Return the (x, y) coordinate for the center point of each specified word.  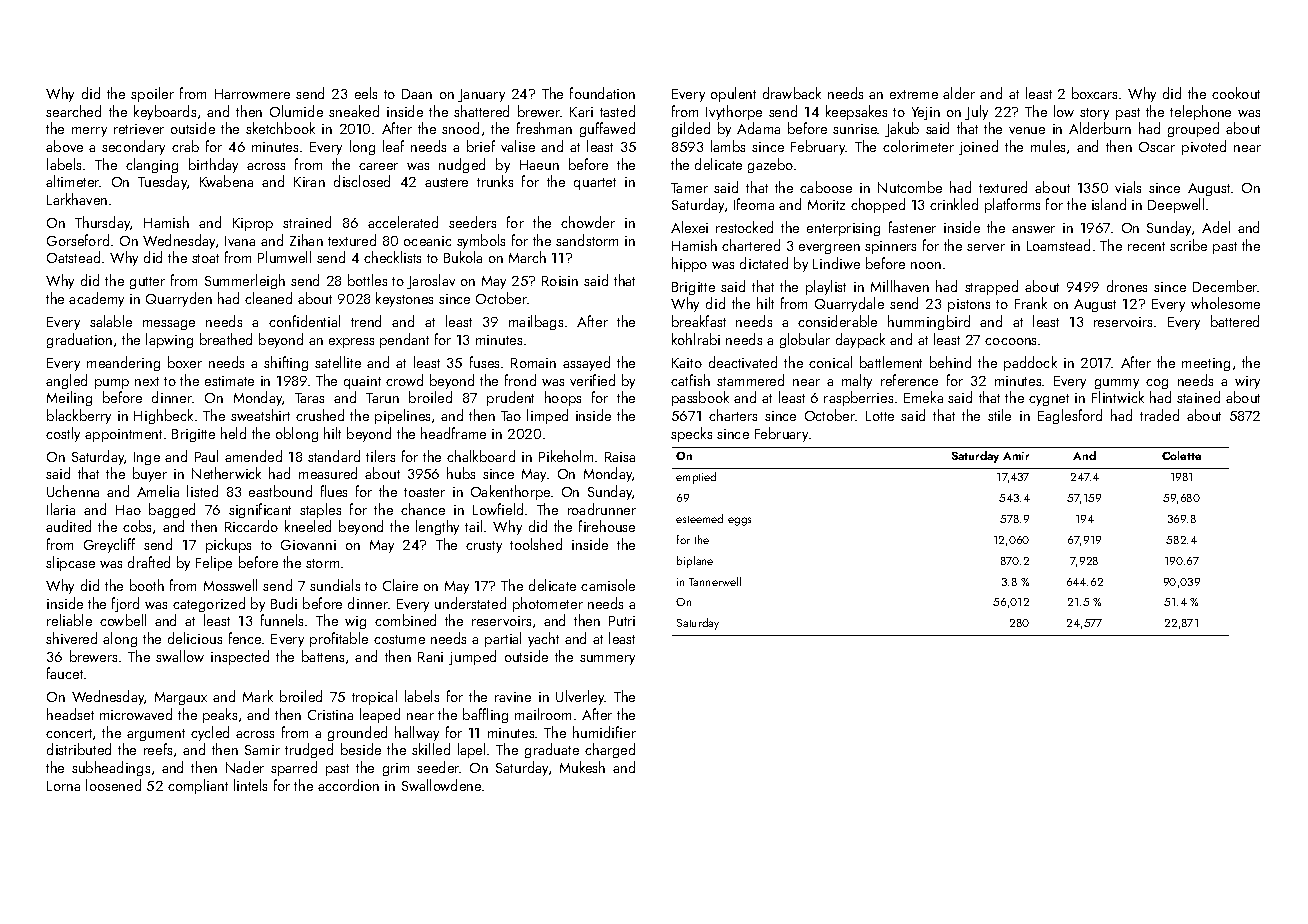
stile (999, 415)
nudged (462, 165)
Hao (128, 510)
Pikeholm (566, 456)
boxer (185, 362)
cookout (1236, 93)
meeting (1206, 364)
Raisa (620, 457)
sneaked (354, 111)
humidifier (604, 732)
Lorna (63, 786)
